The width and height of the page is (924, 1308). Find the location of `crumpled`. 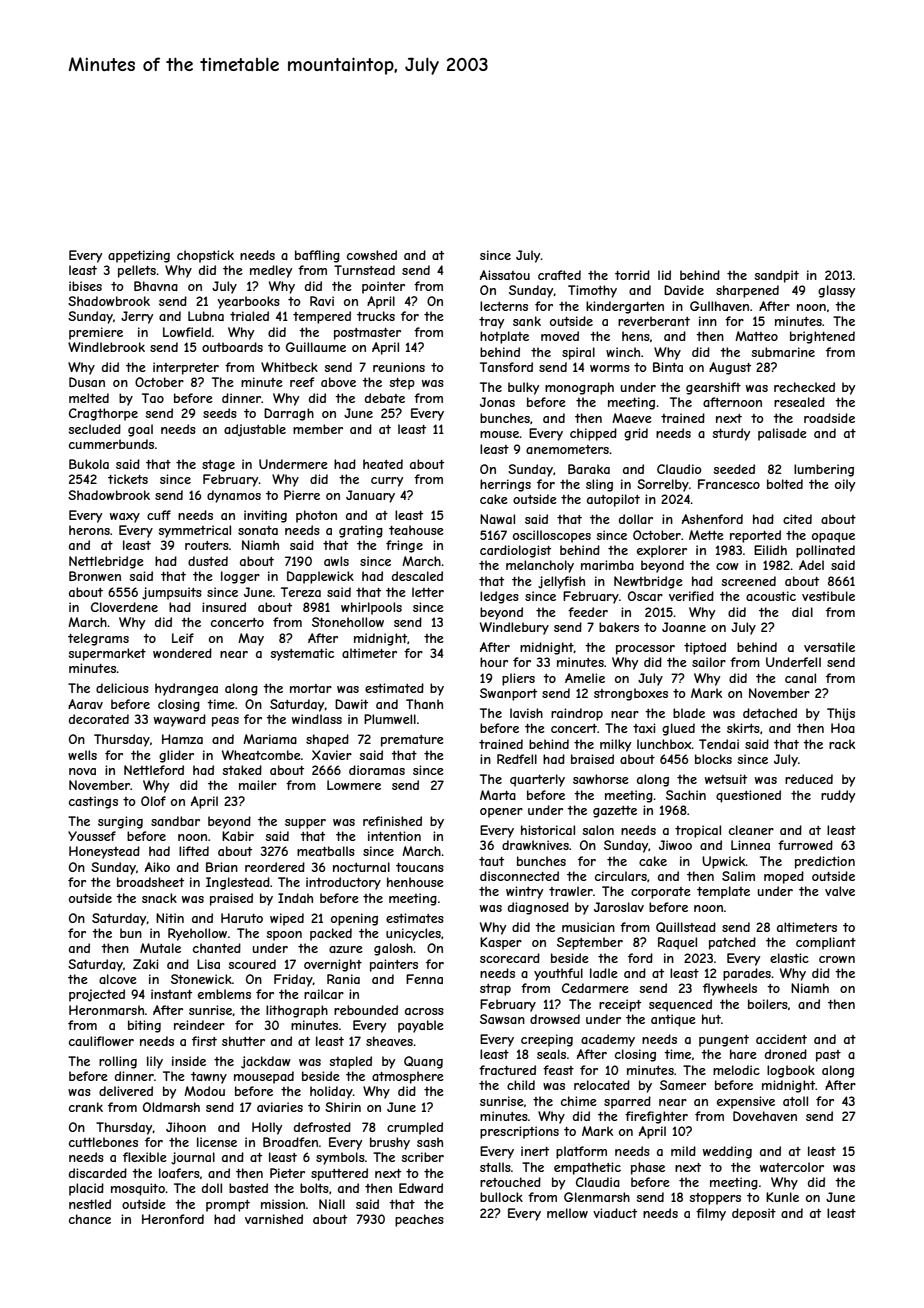

crumpled is located at coordinates (415, 1128).
